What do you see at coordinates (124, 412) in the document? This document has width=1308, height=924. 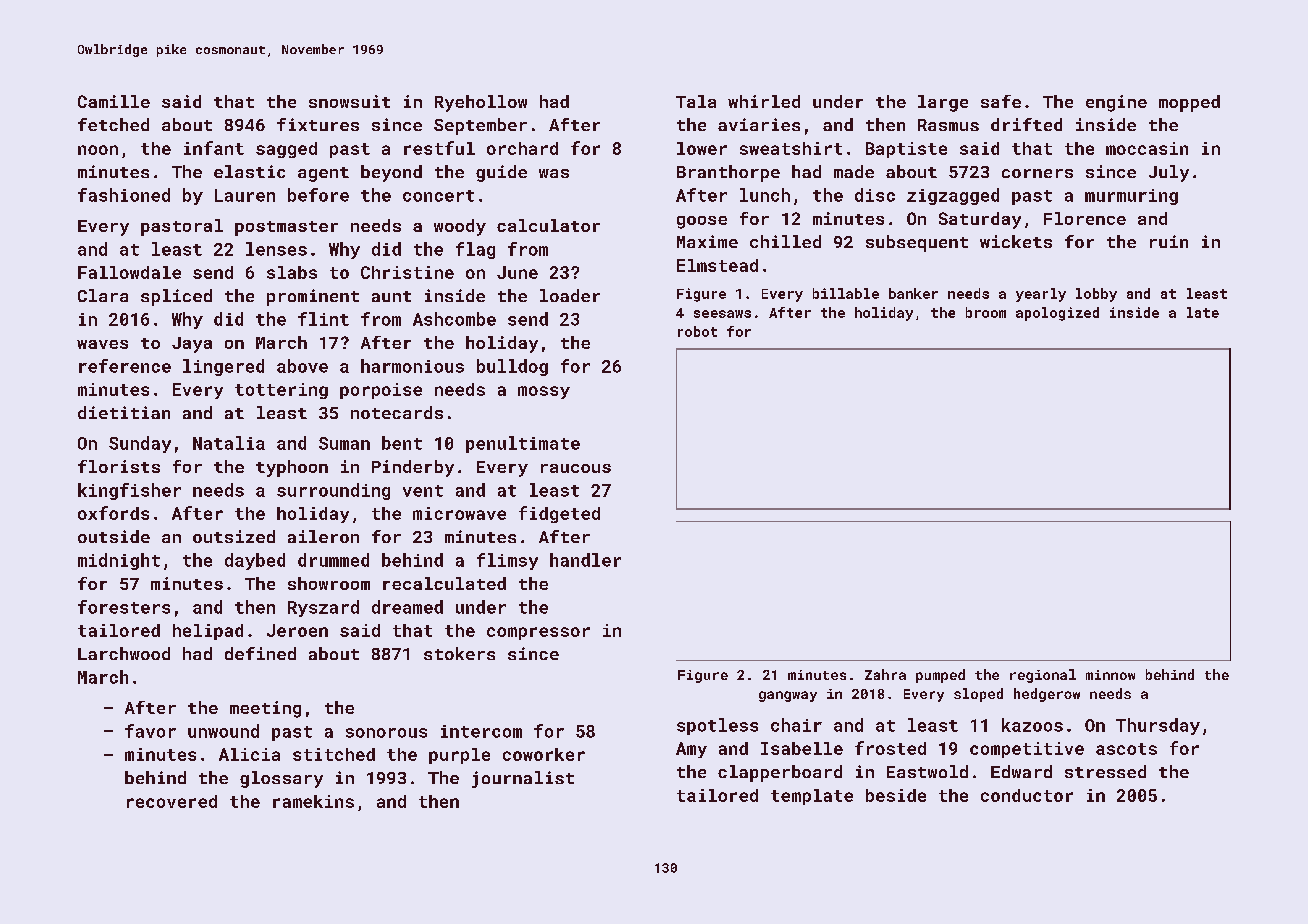 I see `dietitian` at bounding box center [124, 412].
